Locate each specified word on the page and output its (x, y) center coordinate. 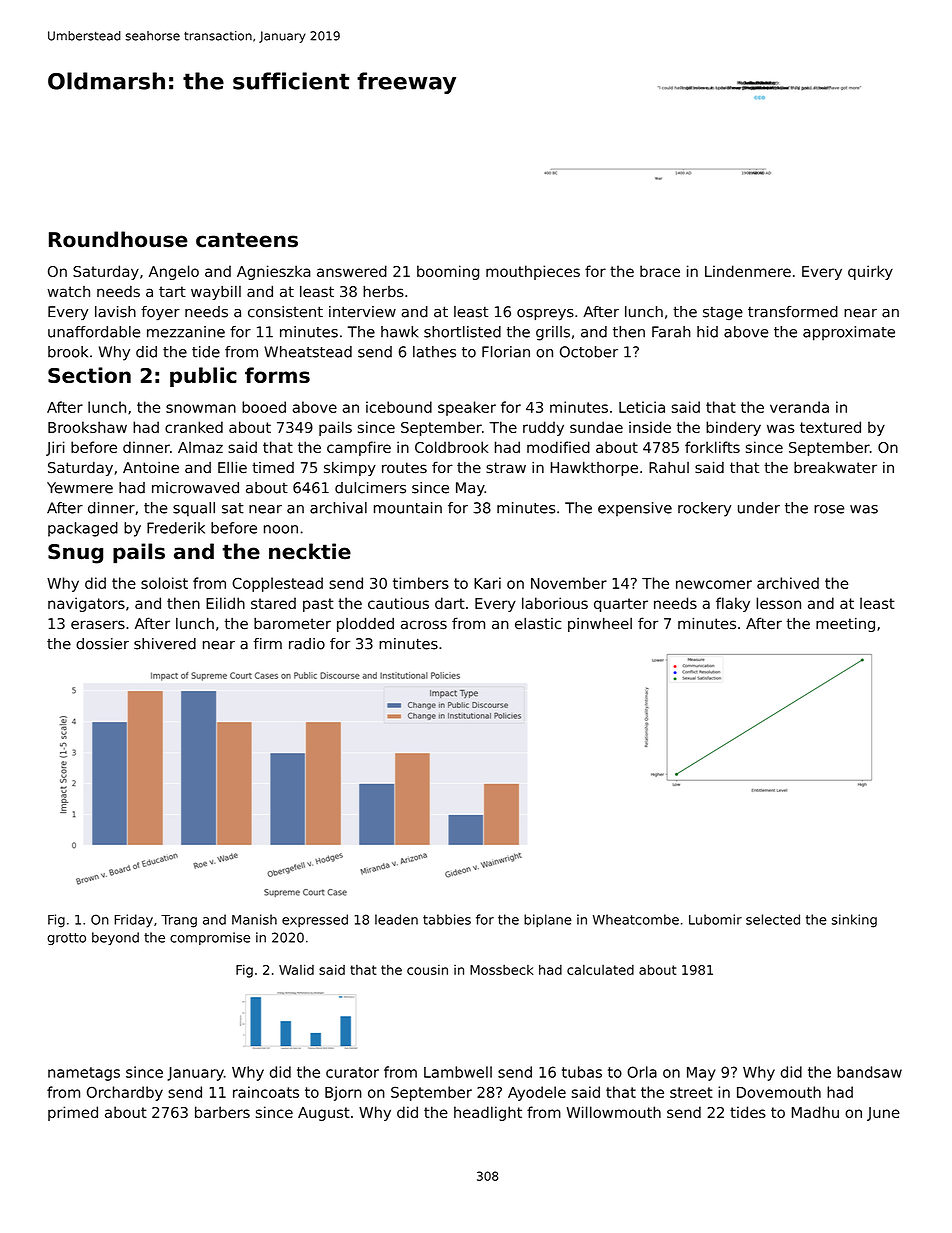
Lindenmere (748, 271)
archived (788, 583)
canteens (247, 240)
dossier (102, 644)
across (424, 625)
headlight (488, 1113)
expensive (635, 509)
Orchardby (125, 1093)
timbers (421, 583)
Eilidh (225, 603)
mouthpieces (533, 272)
